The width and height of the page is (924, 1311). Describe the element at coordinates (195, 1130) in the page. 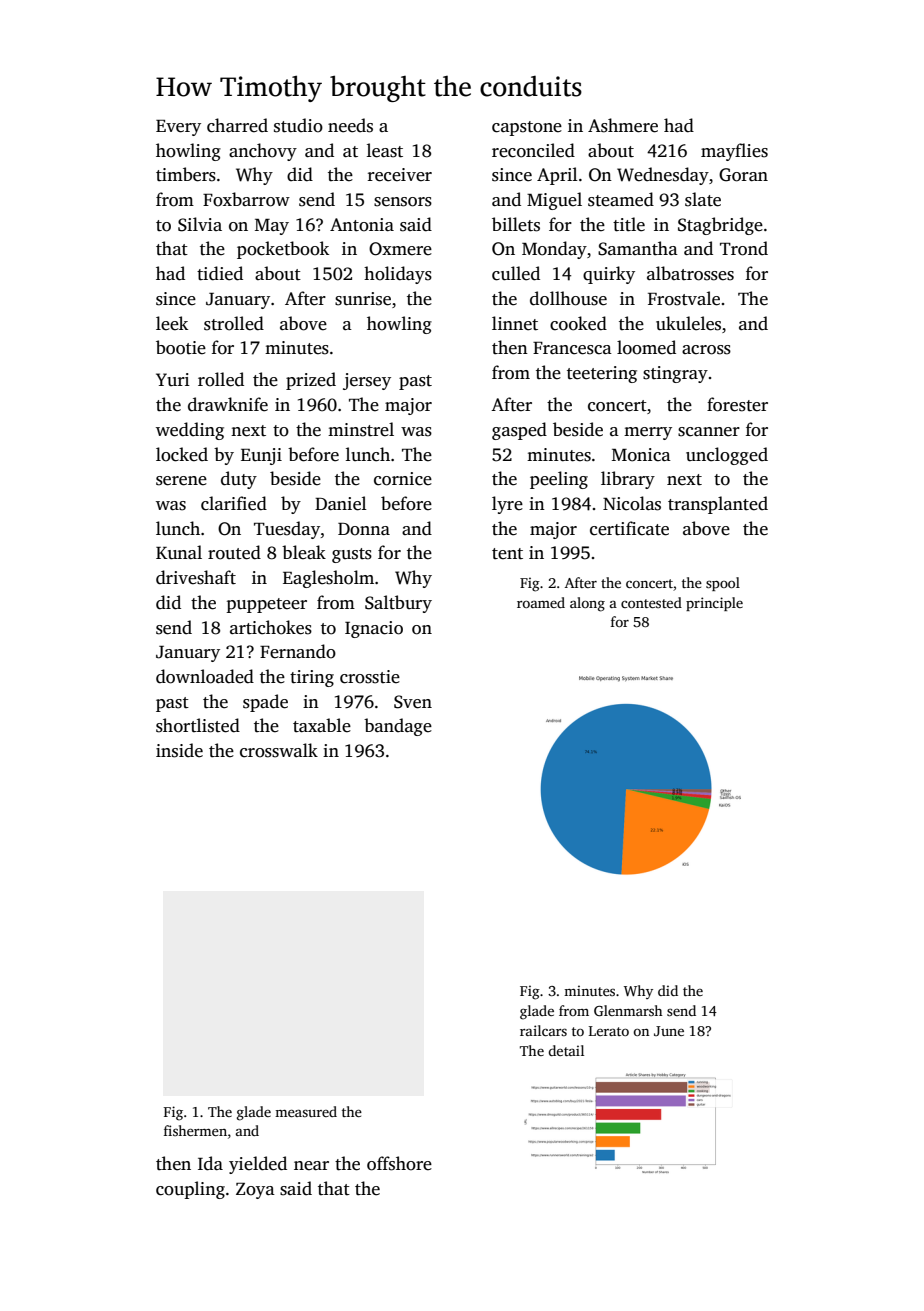

I see `fishermen` at that location.
